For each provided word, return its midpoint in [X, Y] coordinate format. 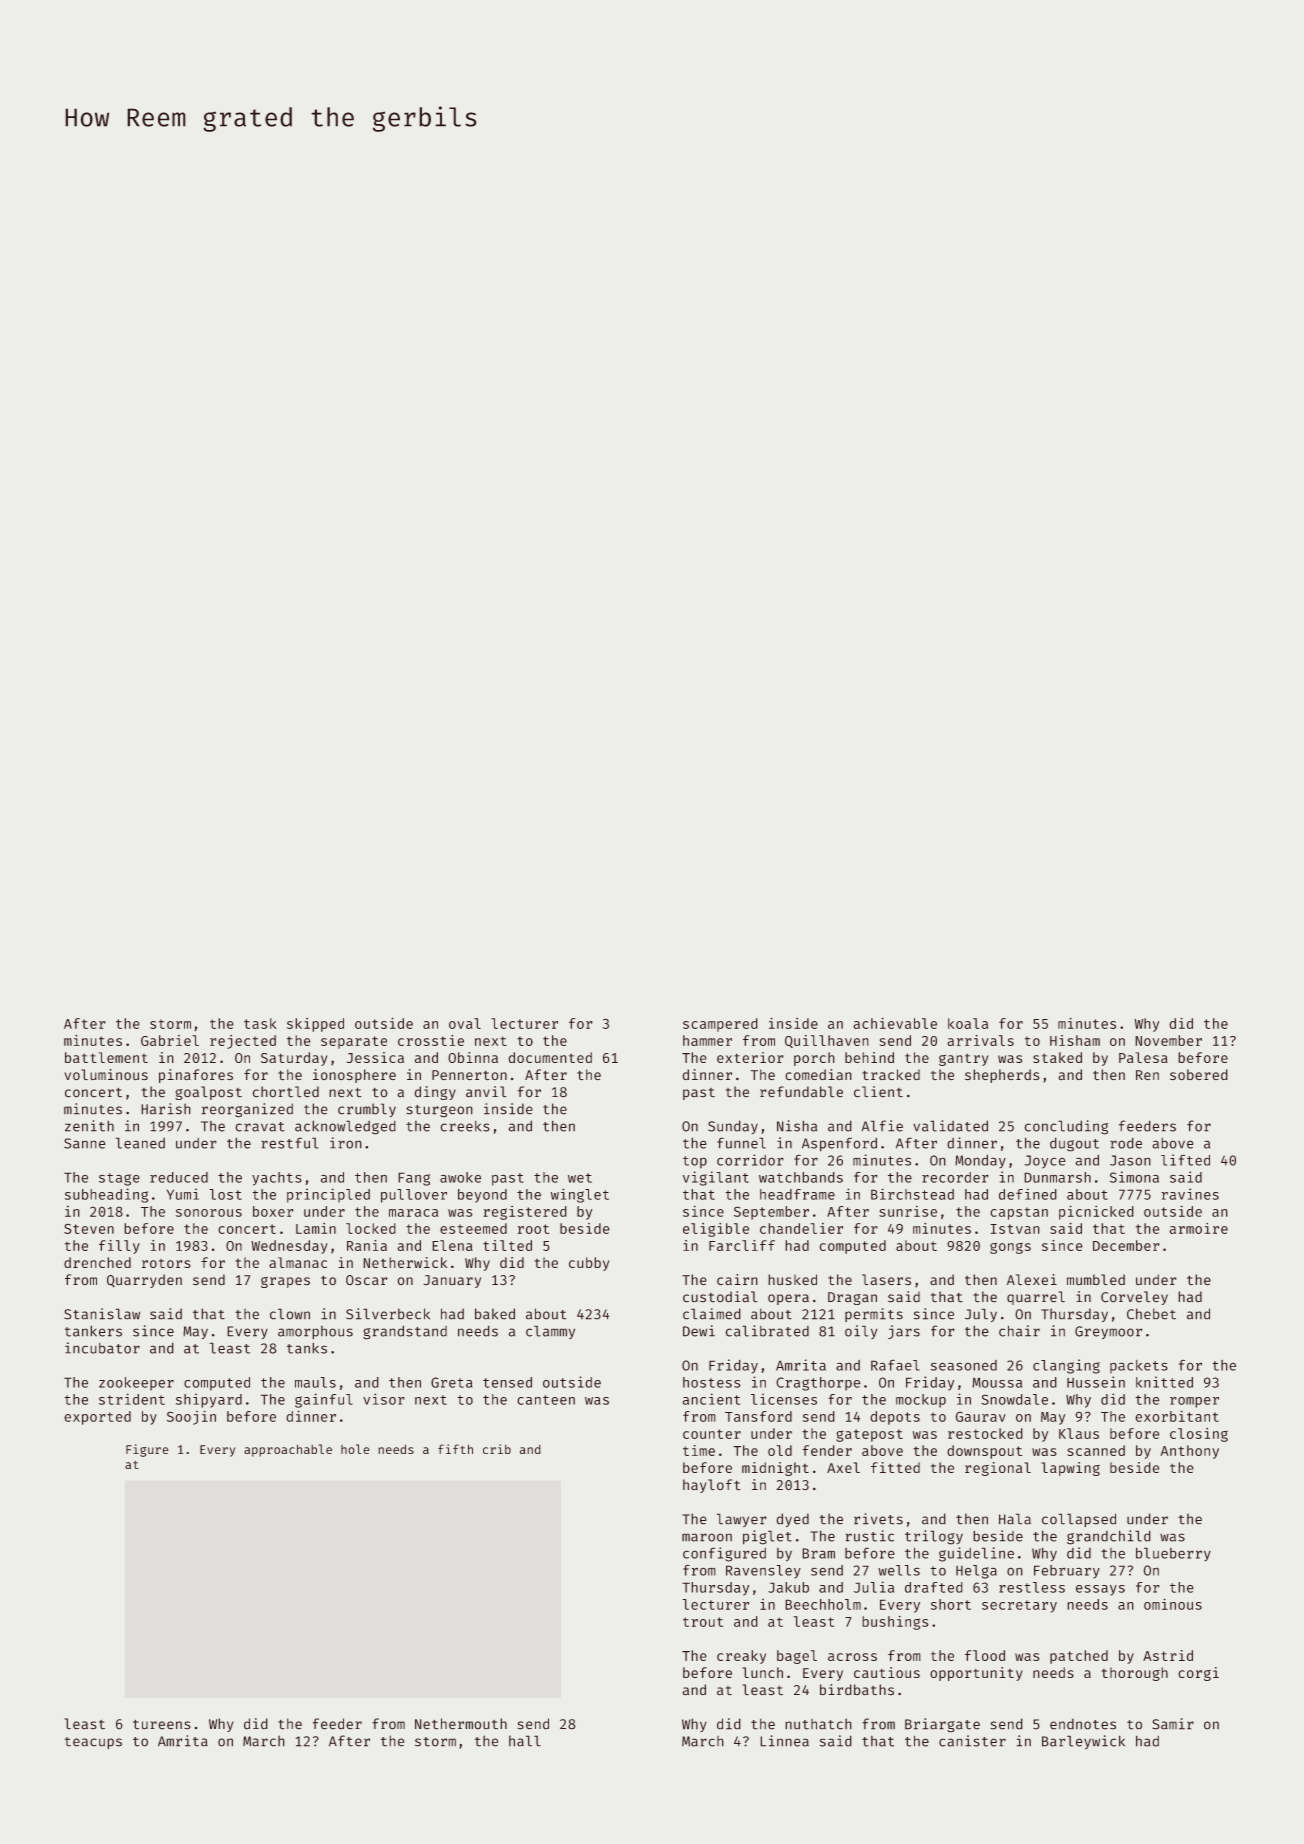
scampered [720, 1025]
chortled [285, 1092]
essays [1100, 1590]
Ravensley [763, 1572]
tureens [162, 1725]
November [1168, 1040]
